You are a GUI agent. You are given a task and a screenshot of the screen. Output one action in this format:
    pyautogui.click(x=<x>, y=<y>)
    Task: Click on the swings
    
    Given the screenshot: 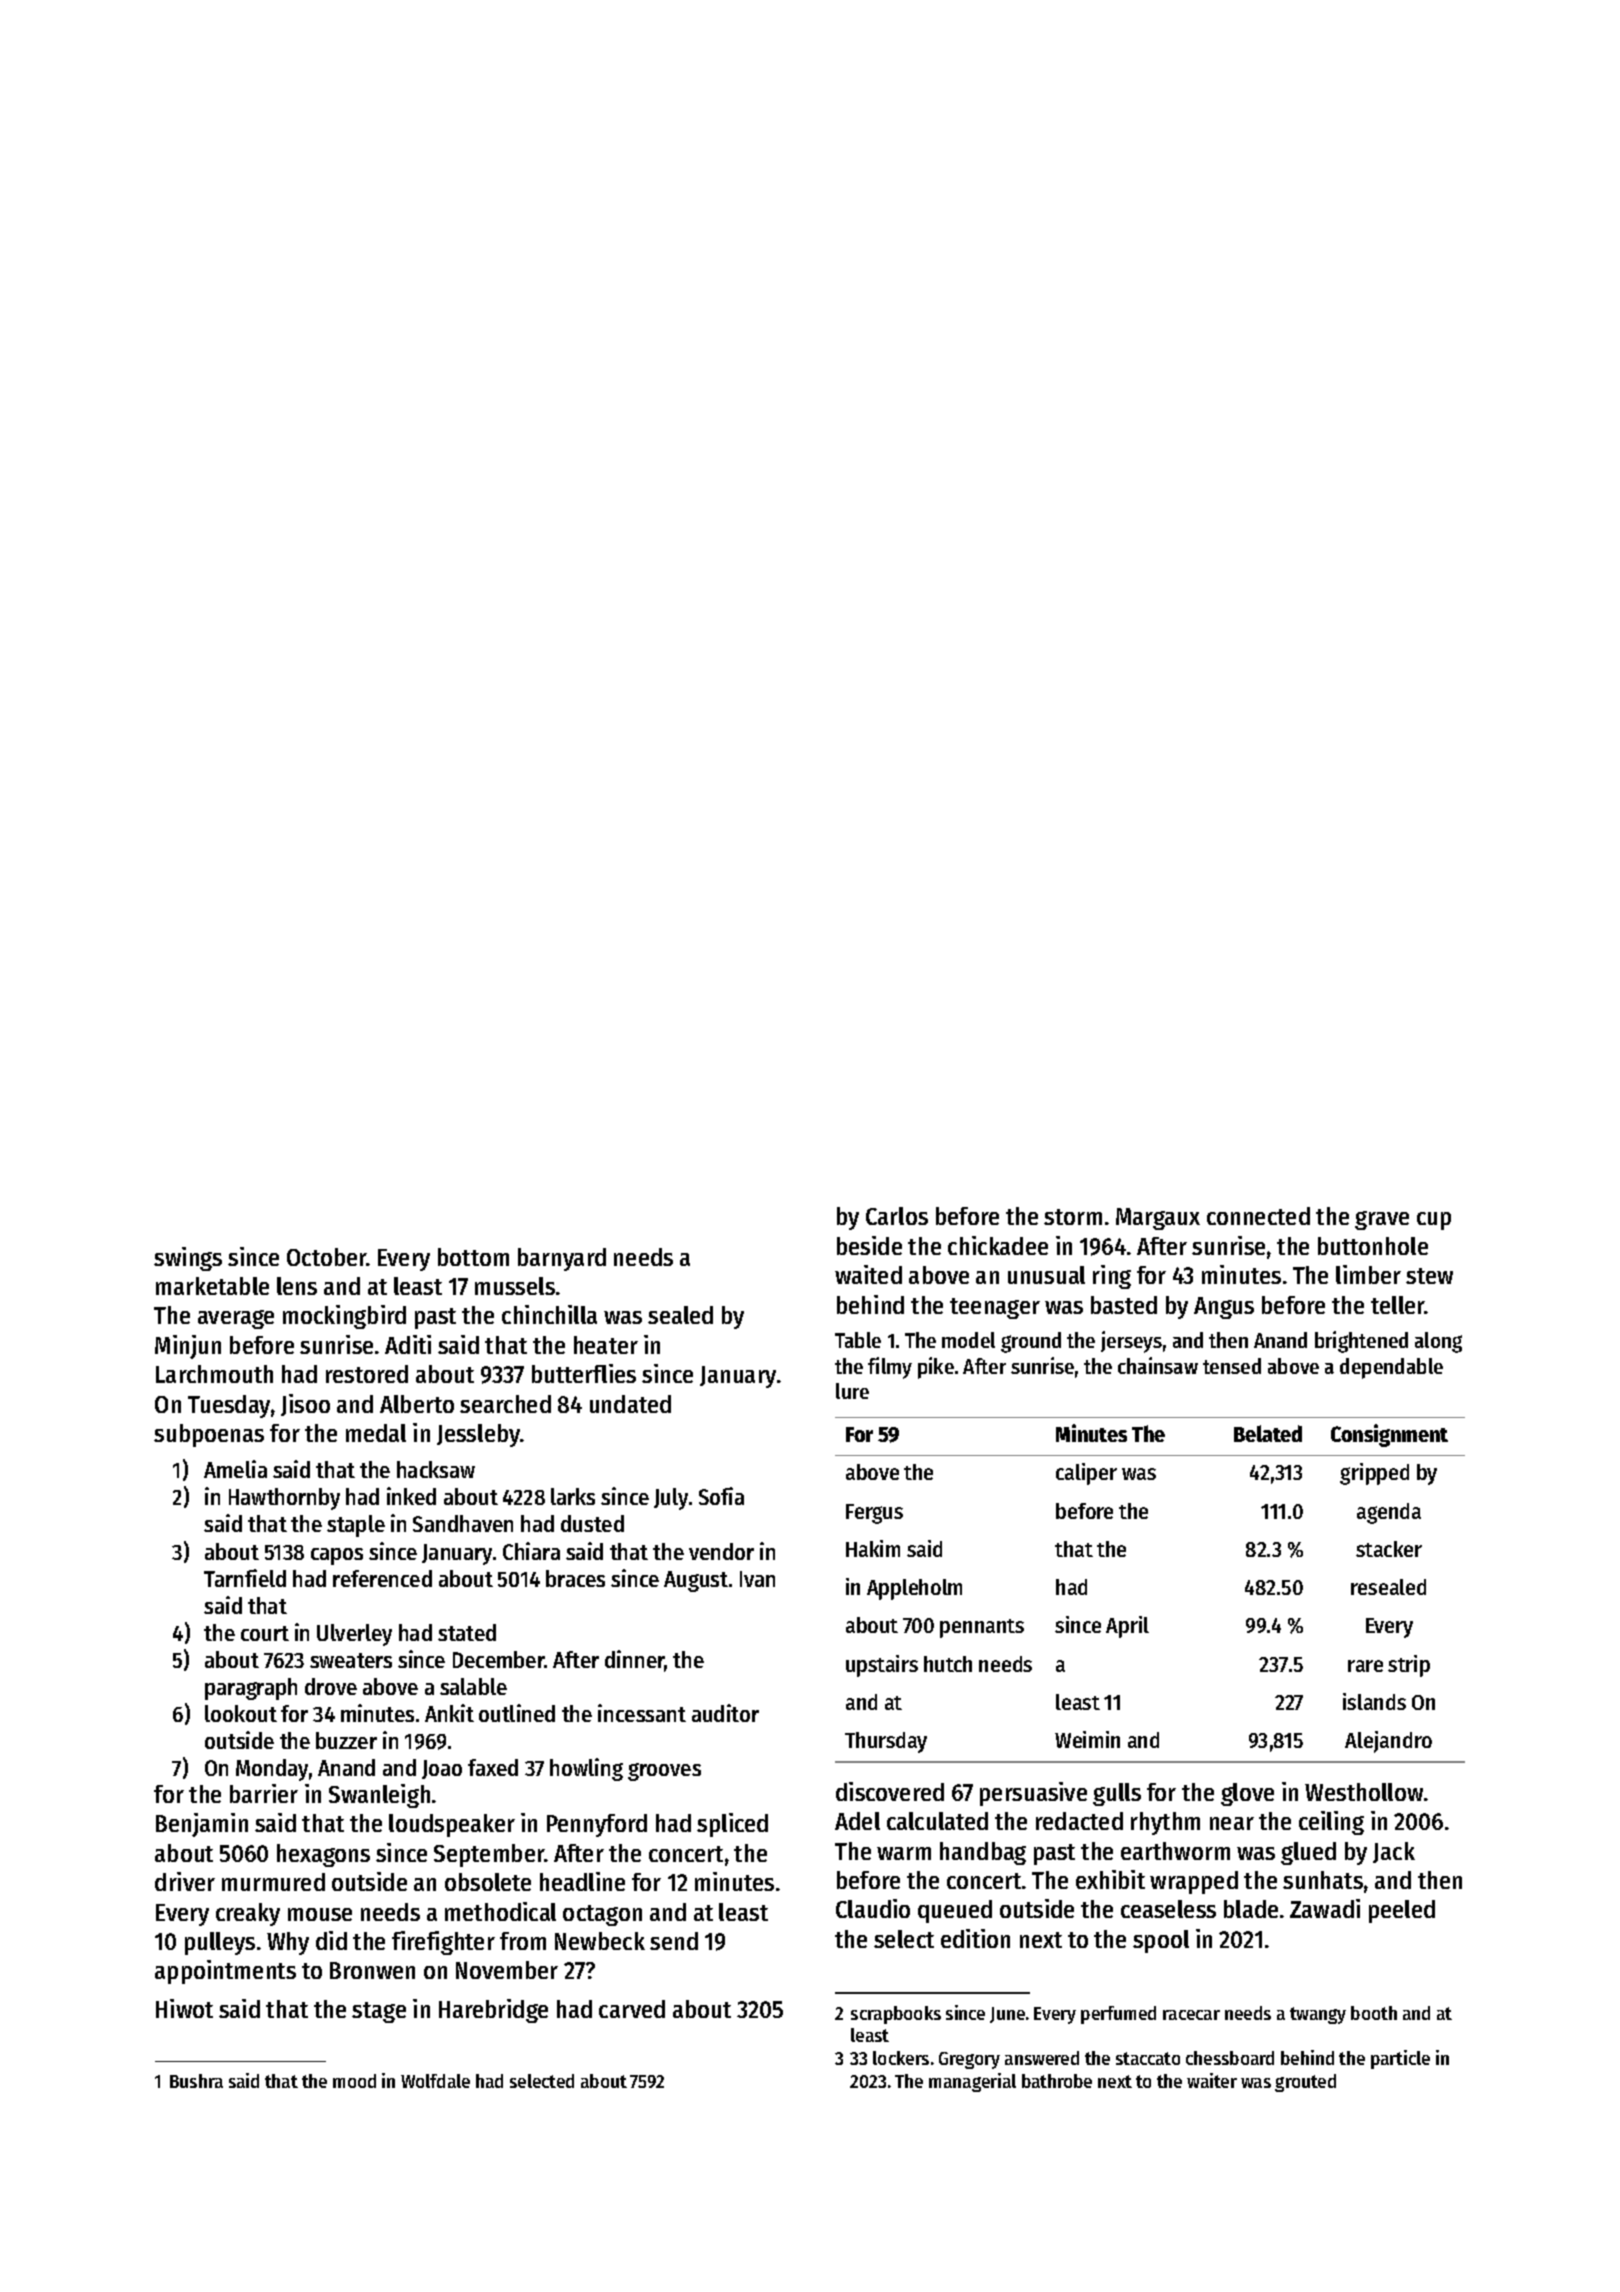 What is the action you would take?
    pyautogui.click(x=188, y=1259)
